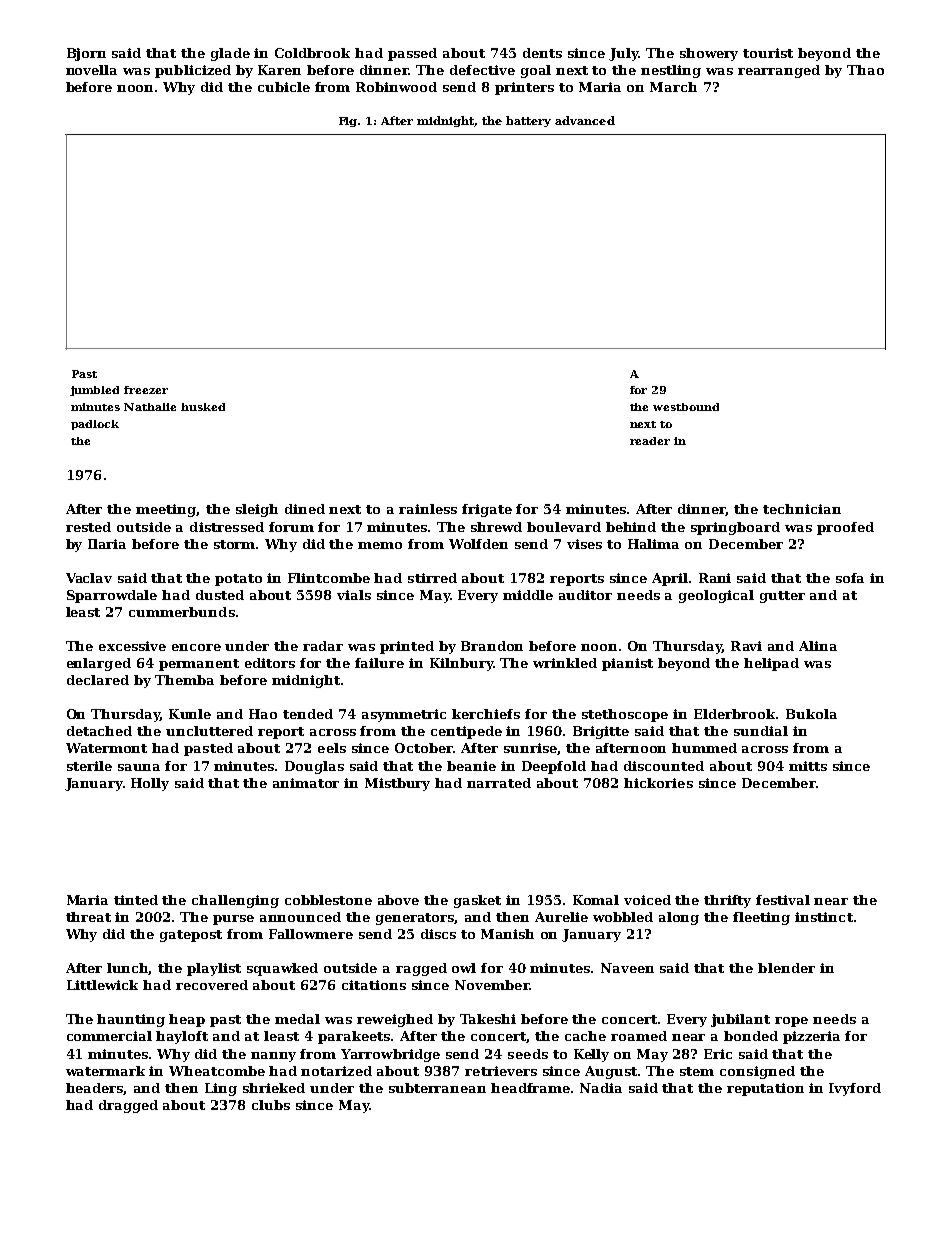 This screenshot has height=1233, width=952. What do you see at coordinates (808, 766) in the screenshot?
I see `mitts` at bounding box center [808, 766].
